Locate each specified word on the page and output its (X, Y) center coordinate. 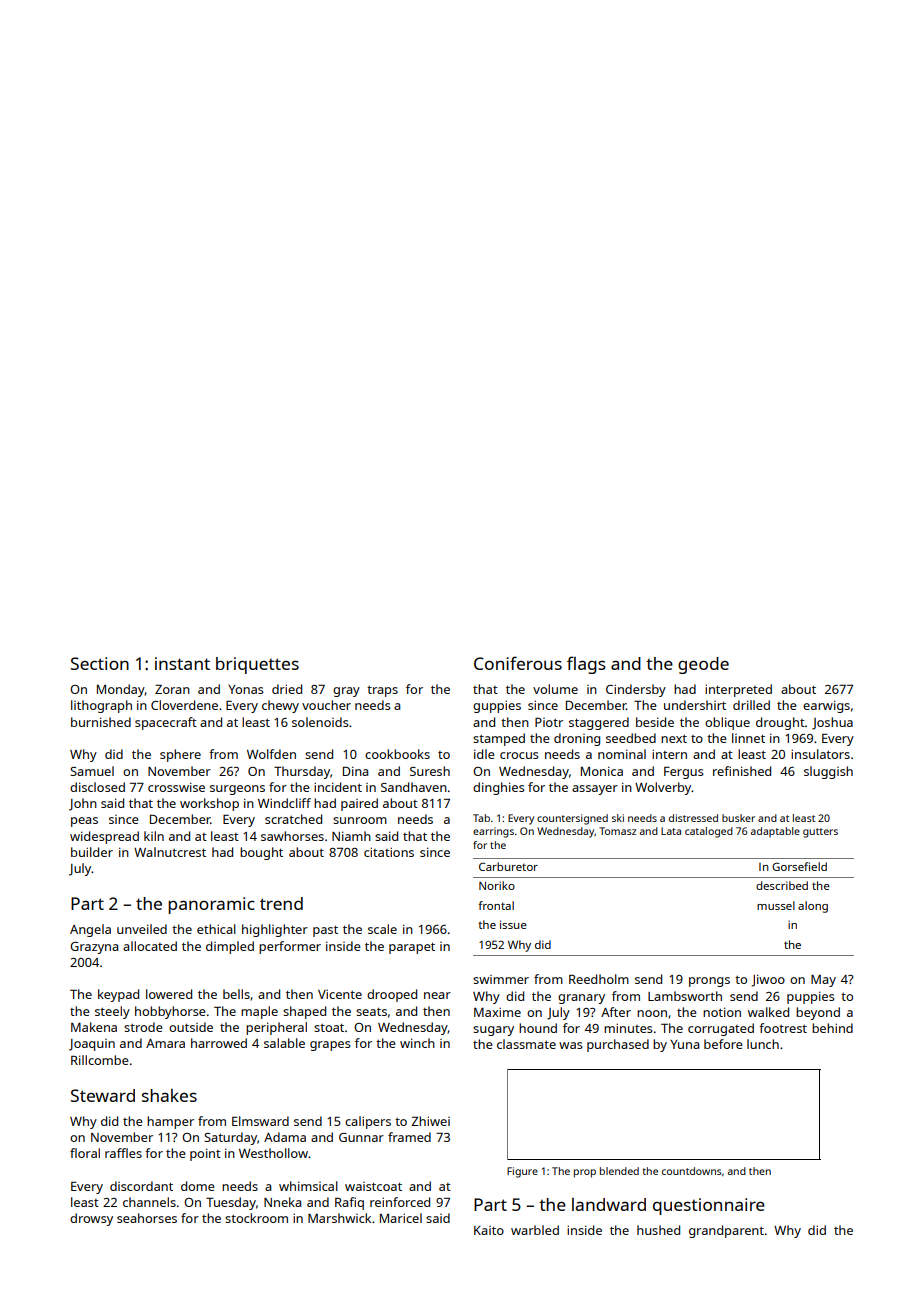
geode (703, 665)
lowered (169, 994)
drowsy (91, 1219)
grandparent (726, 1231)
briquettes (257, 665)
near (437, 995)
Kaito (489, 1230)
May (823, 981)
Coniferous (518, 663)
